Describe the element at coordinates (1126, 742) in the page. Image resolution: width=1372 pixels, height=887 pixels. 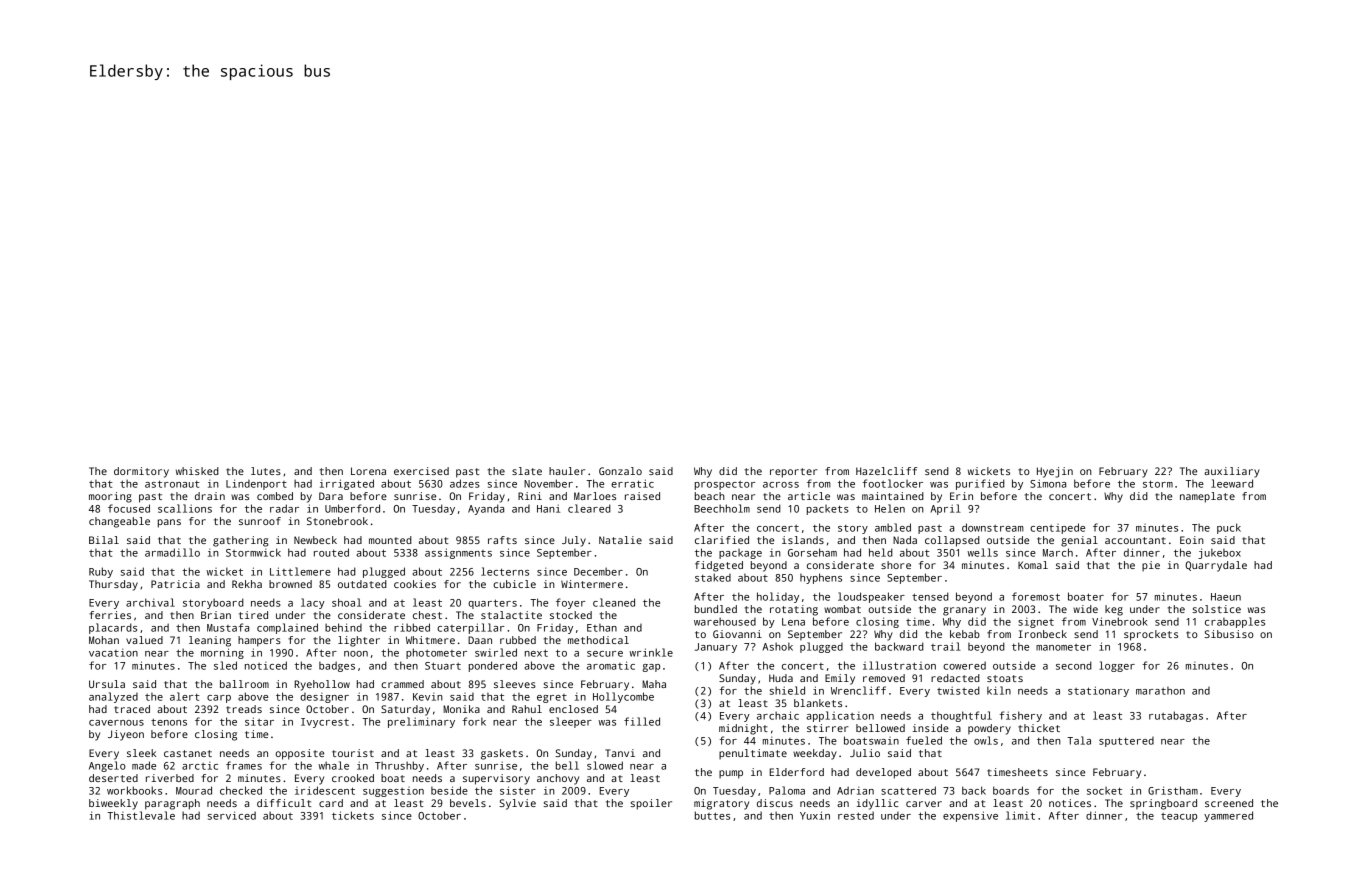
I see `sputtered` at that location.
